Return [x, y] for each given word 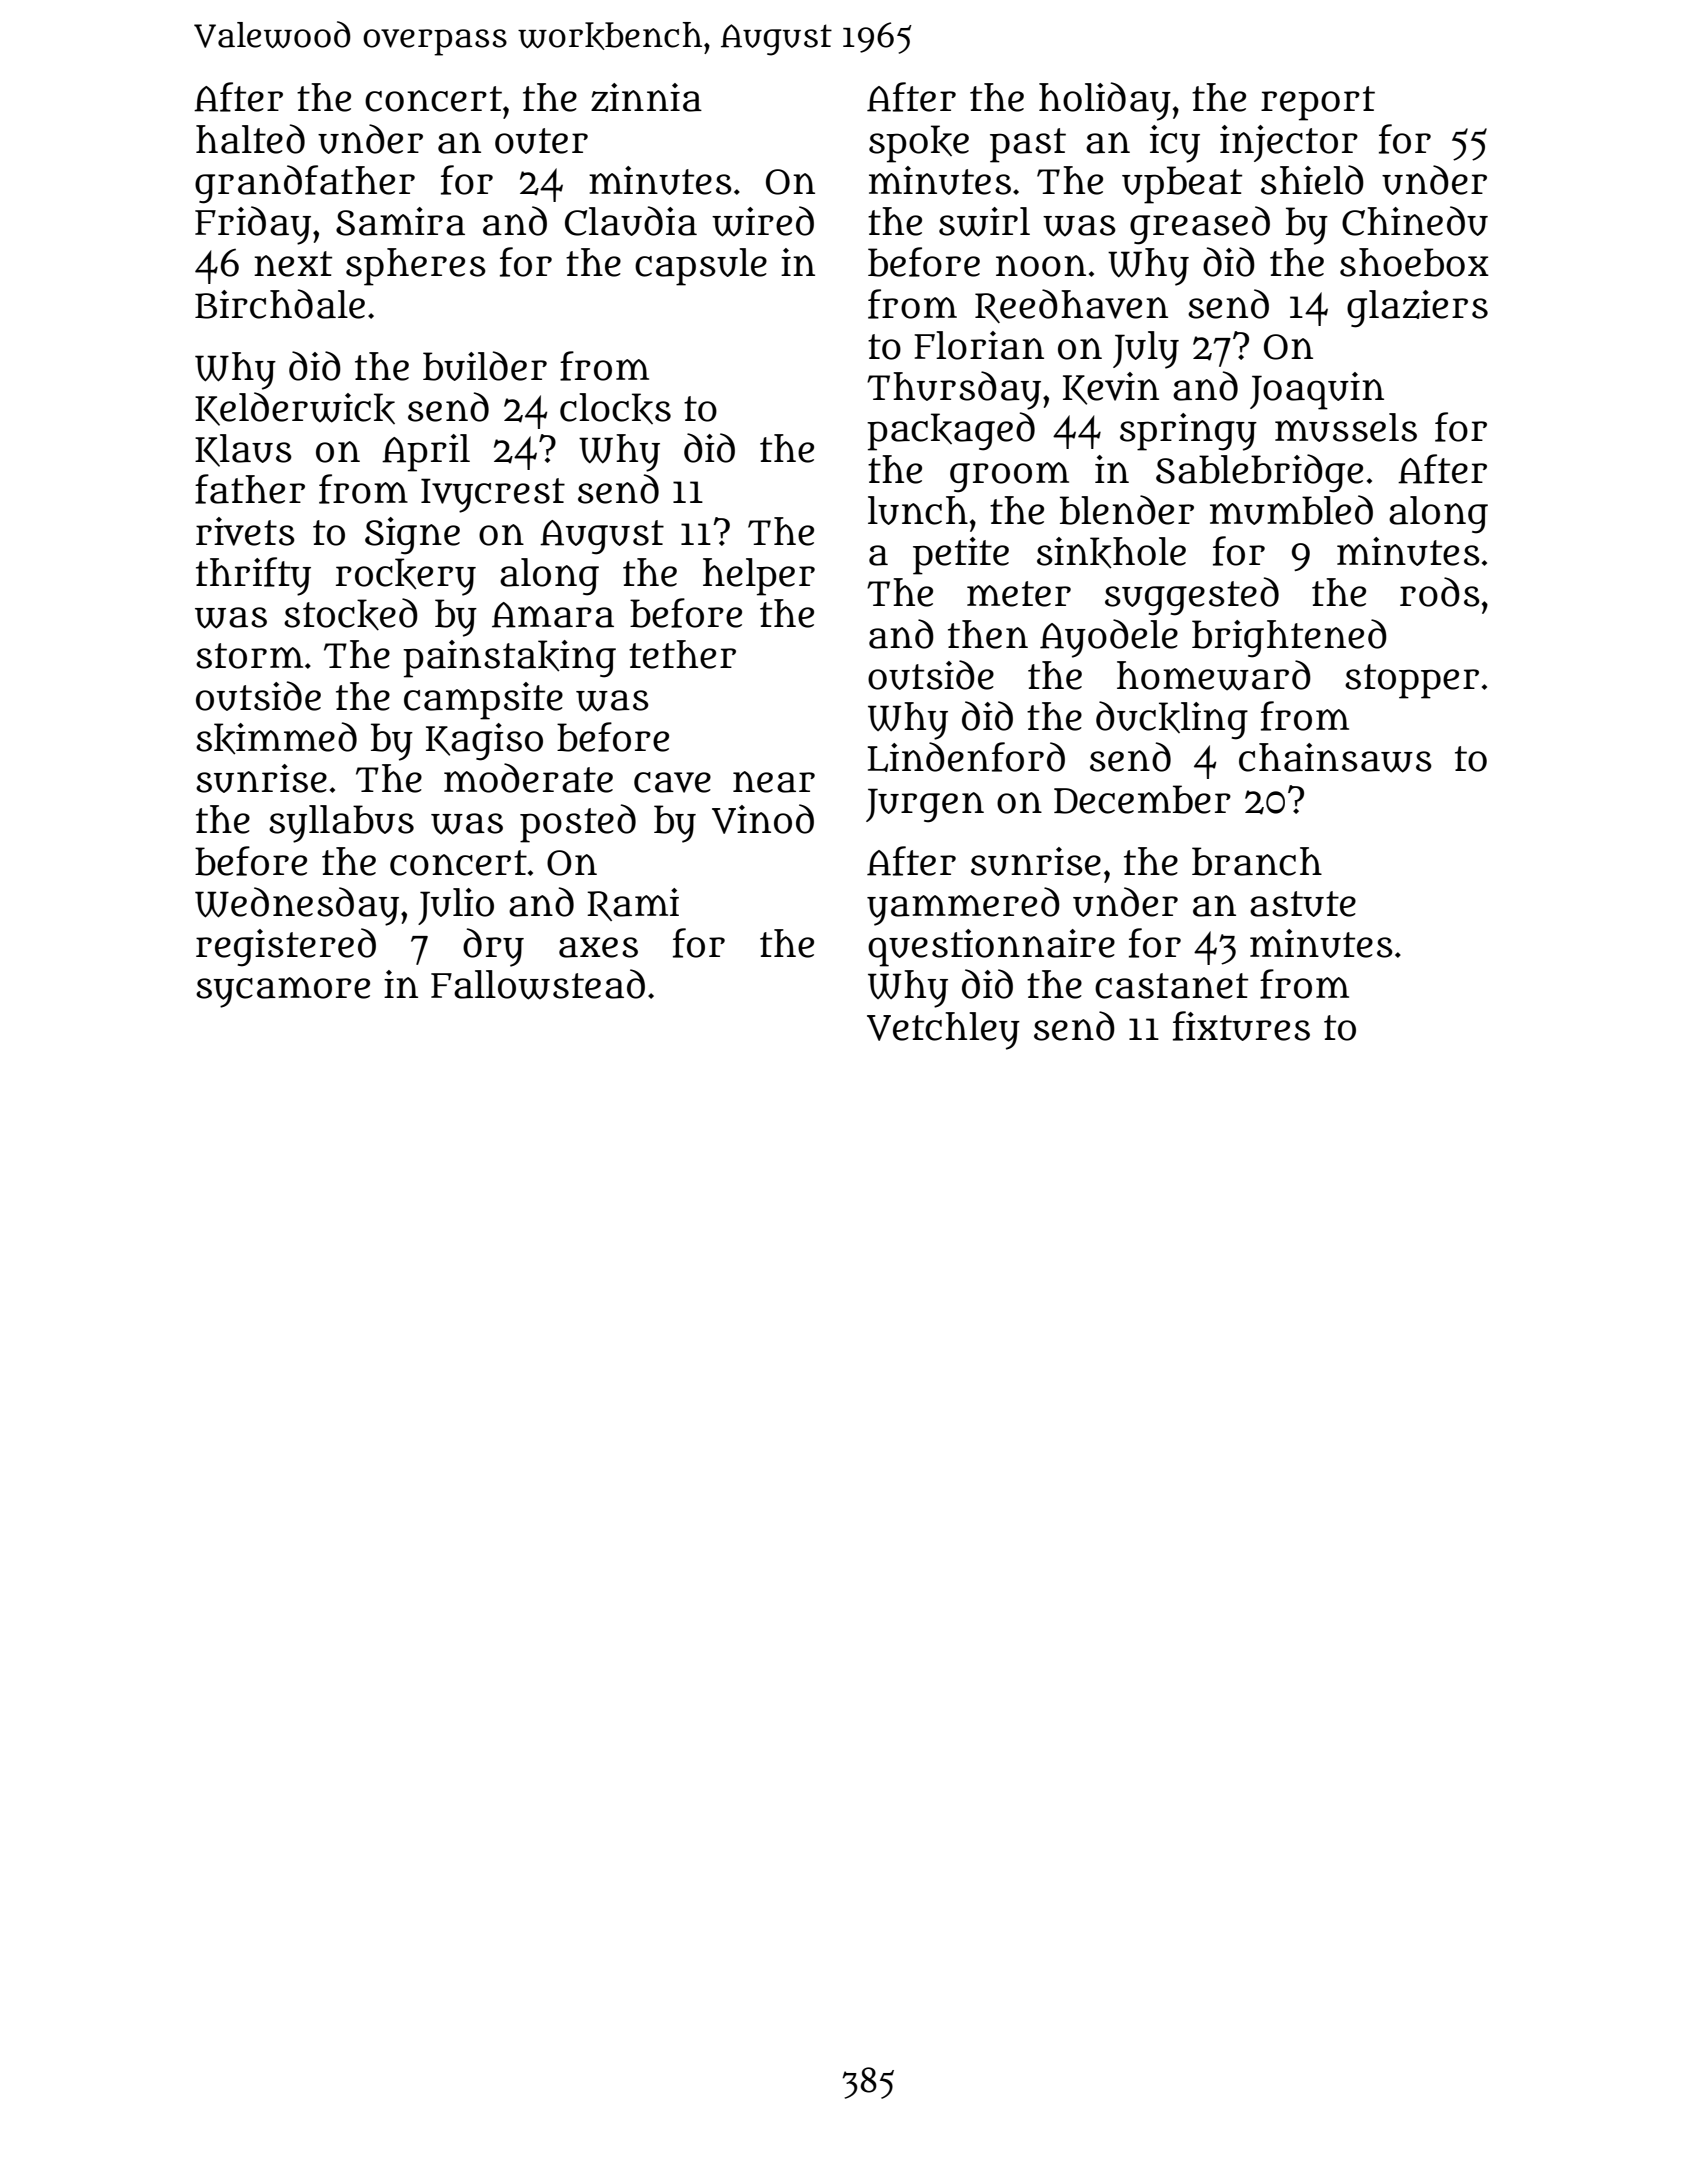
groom [1009, 477]
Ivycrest [493, 495]
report [1318, 103]
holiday [1105, 101]
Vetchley [943, 1031]
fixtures [1241, 1026]
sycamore [283, 992]
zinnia [646, 97]
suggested [1192, 596]
